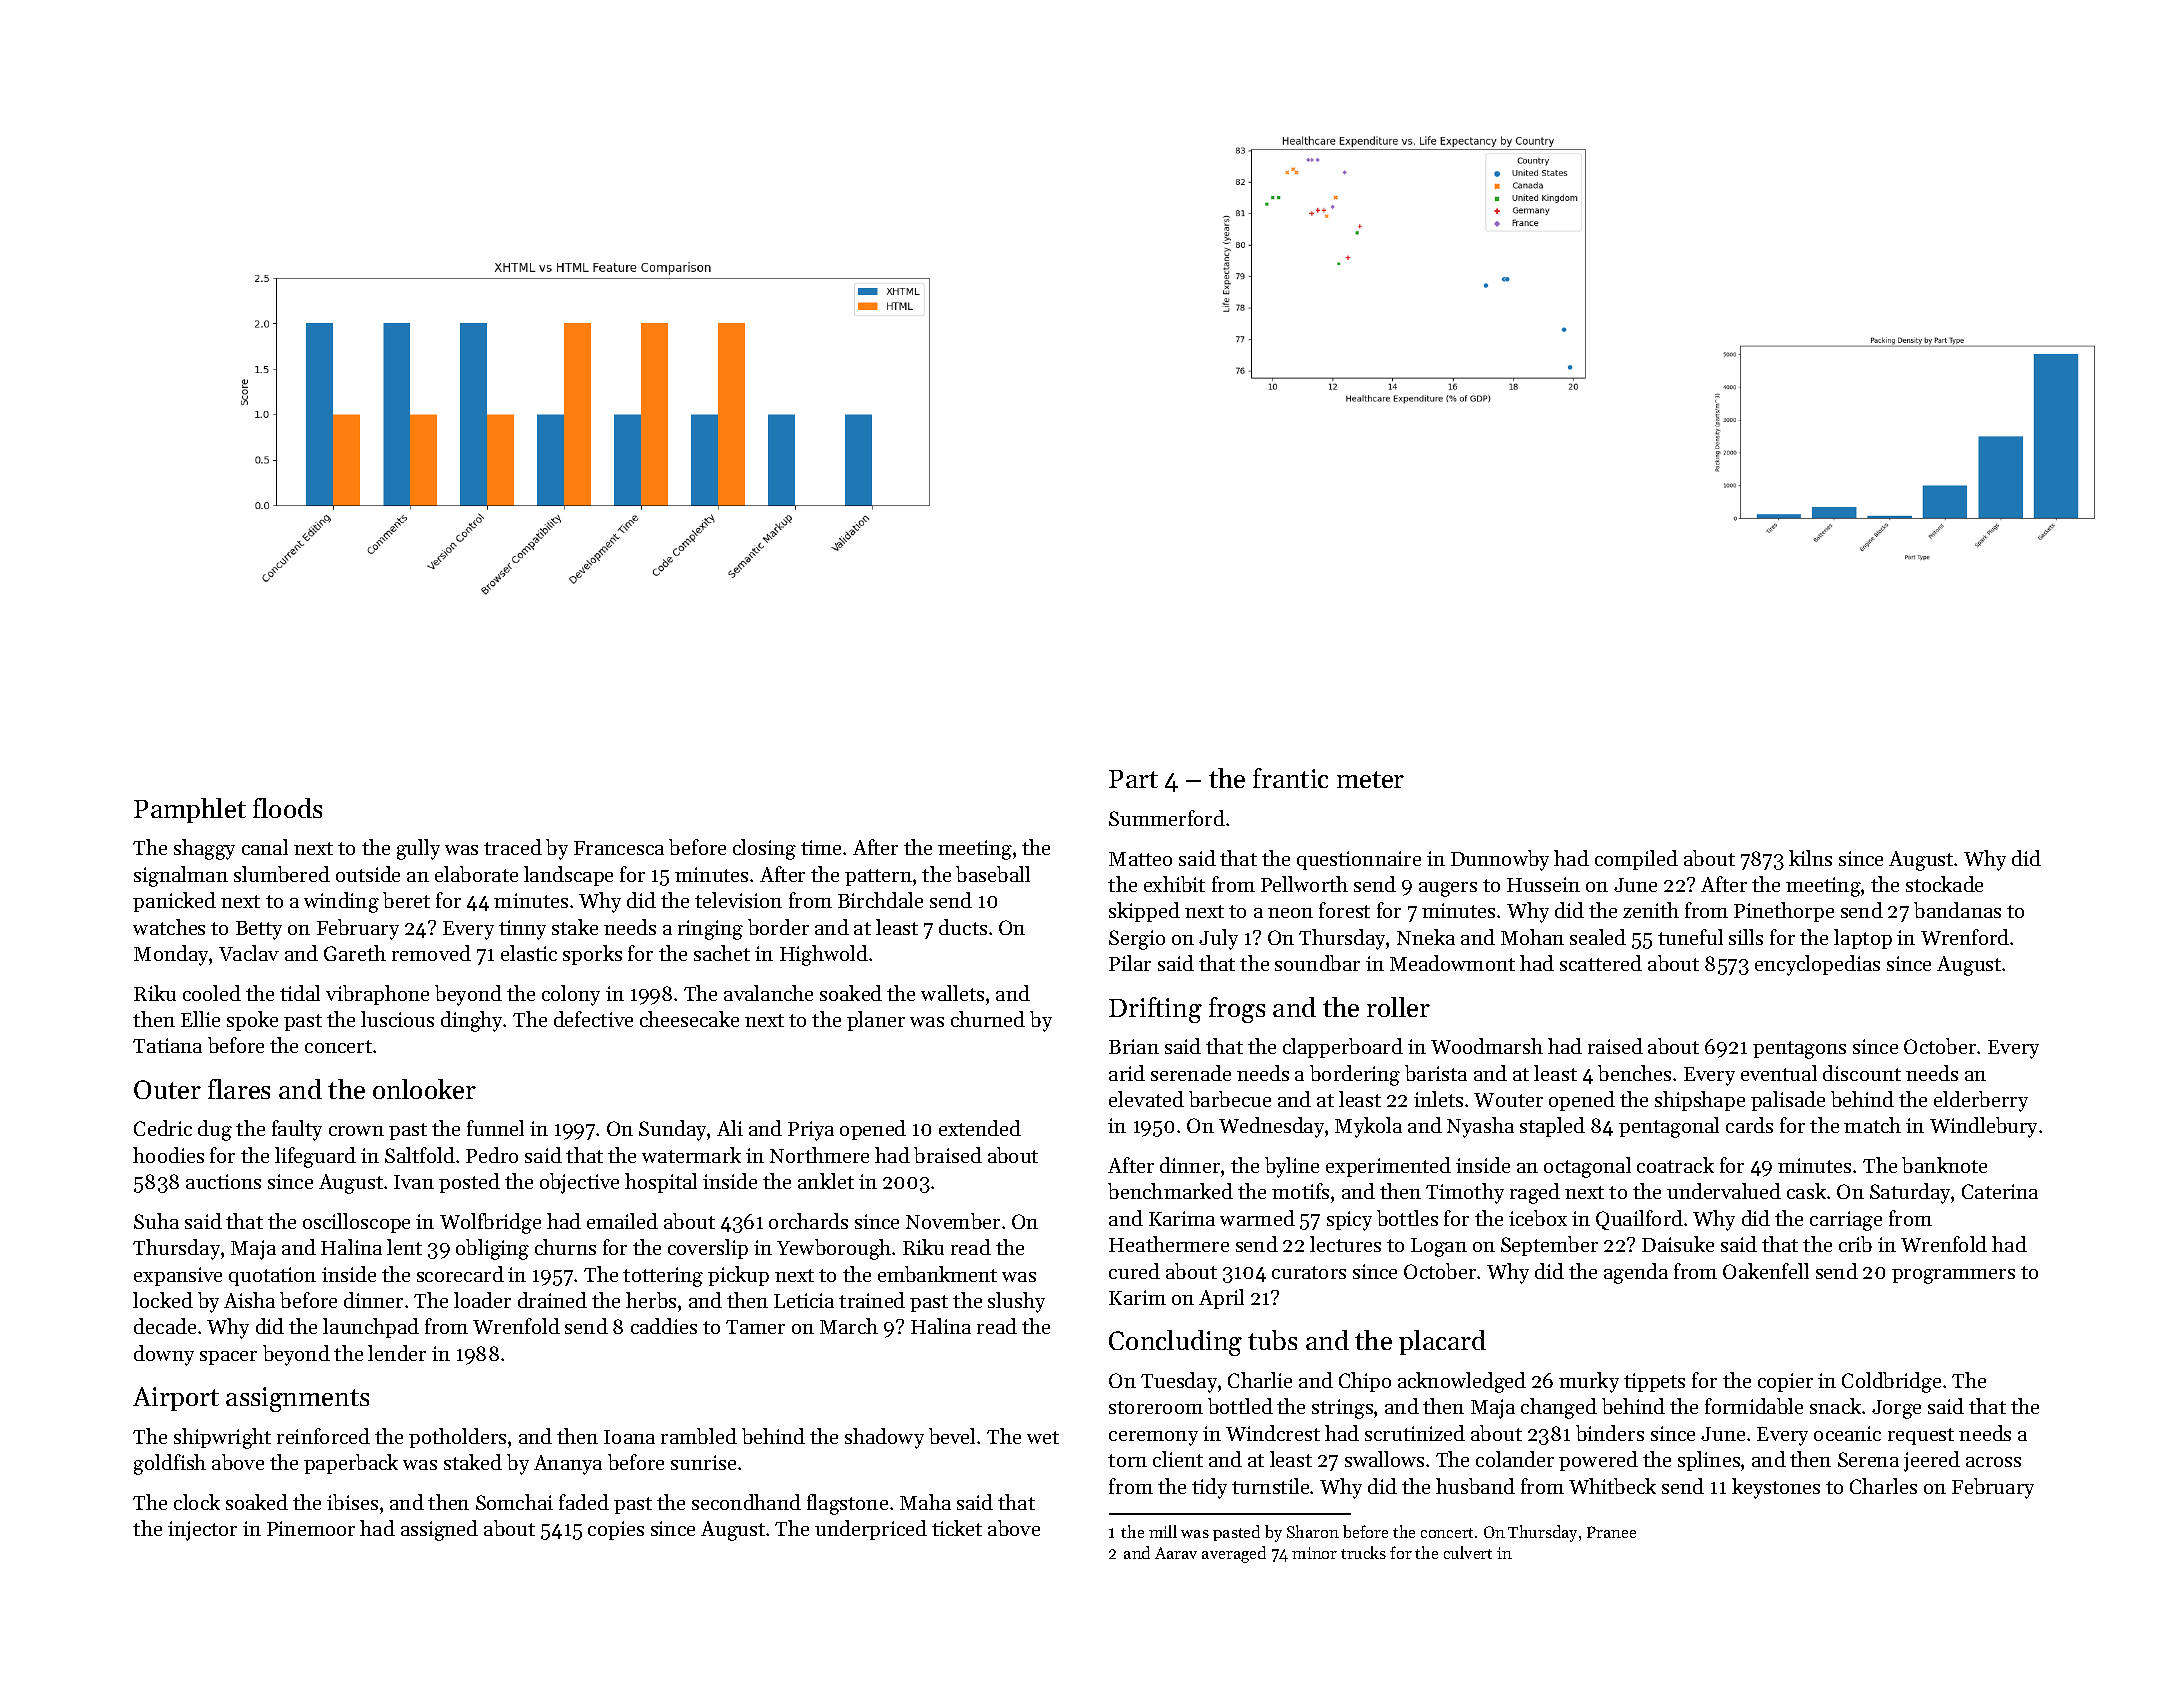 This screenshot has width=2178, height=1683. I want to click on frantic, so click(1290, 778).
